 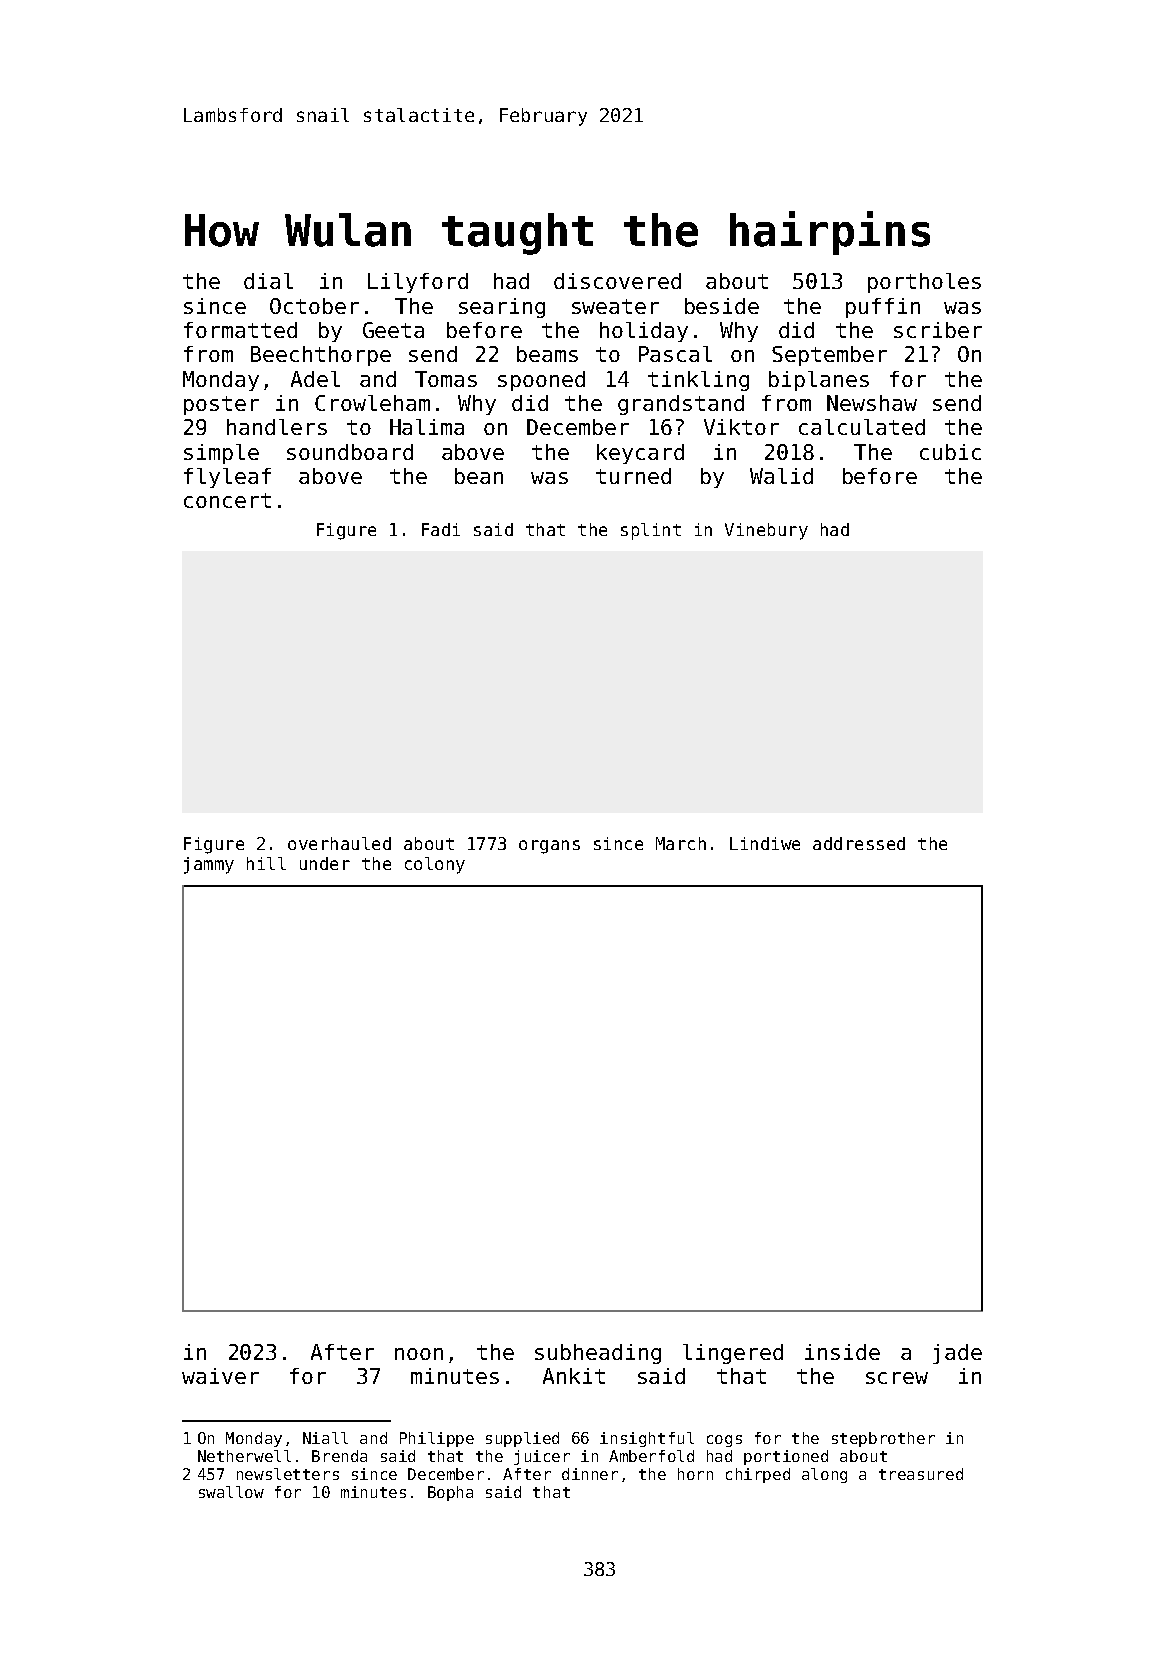 What do you see at coordinates (651, 531) in the screenshot?
I see `splint` at bounding box center [651, 531].
